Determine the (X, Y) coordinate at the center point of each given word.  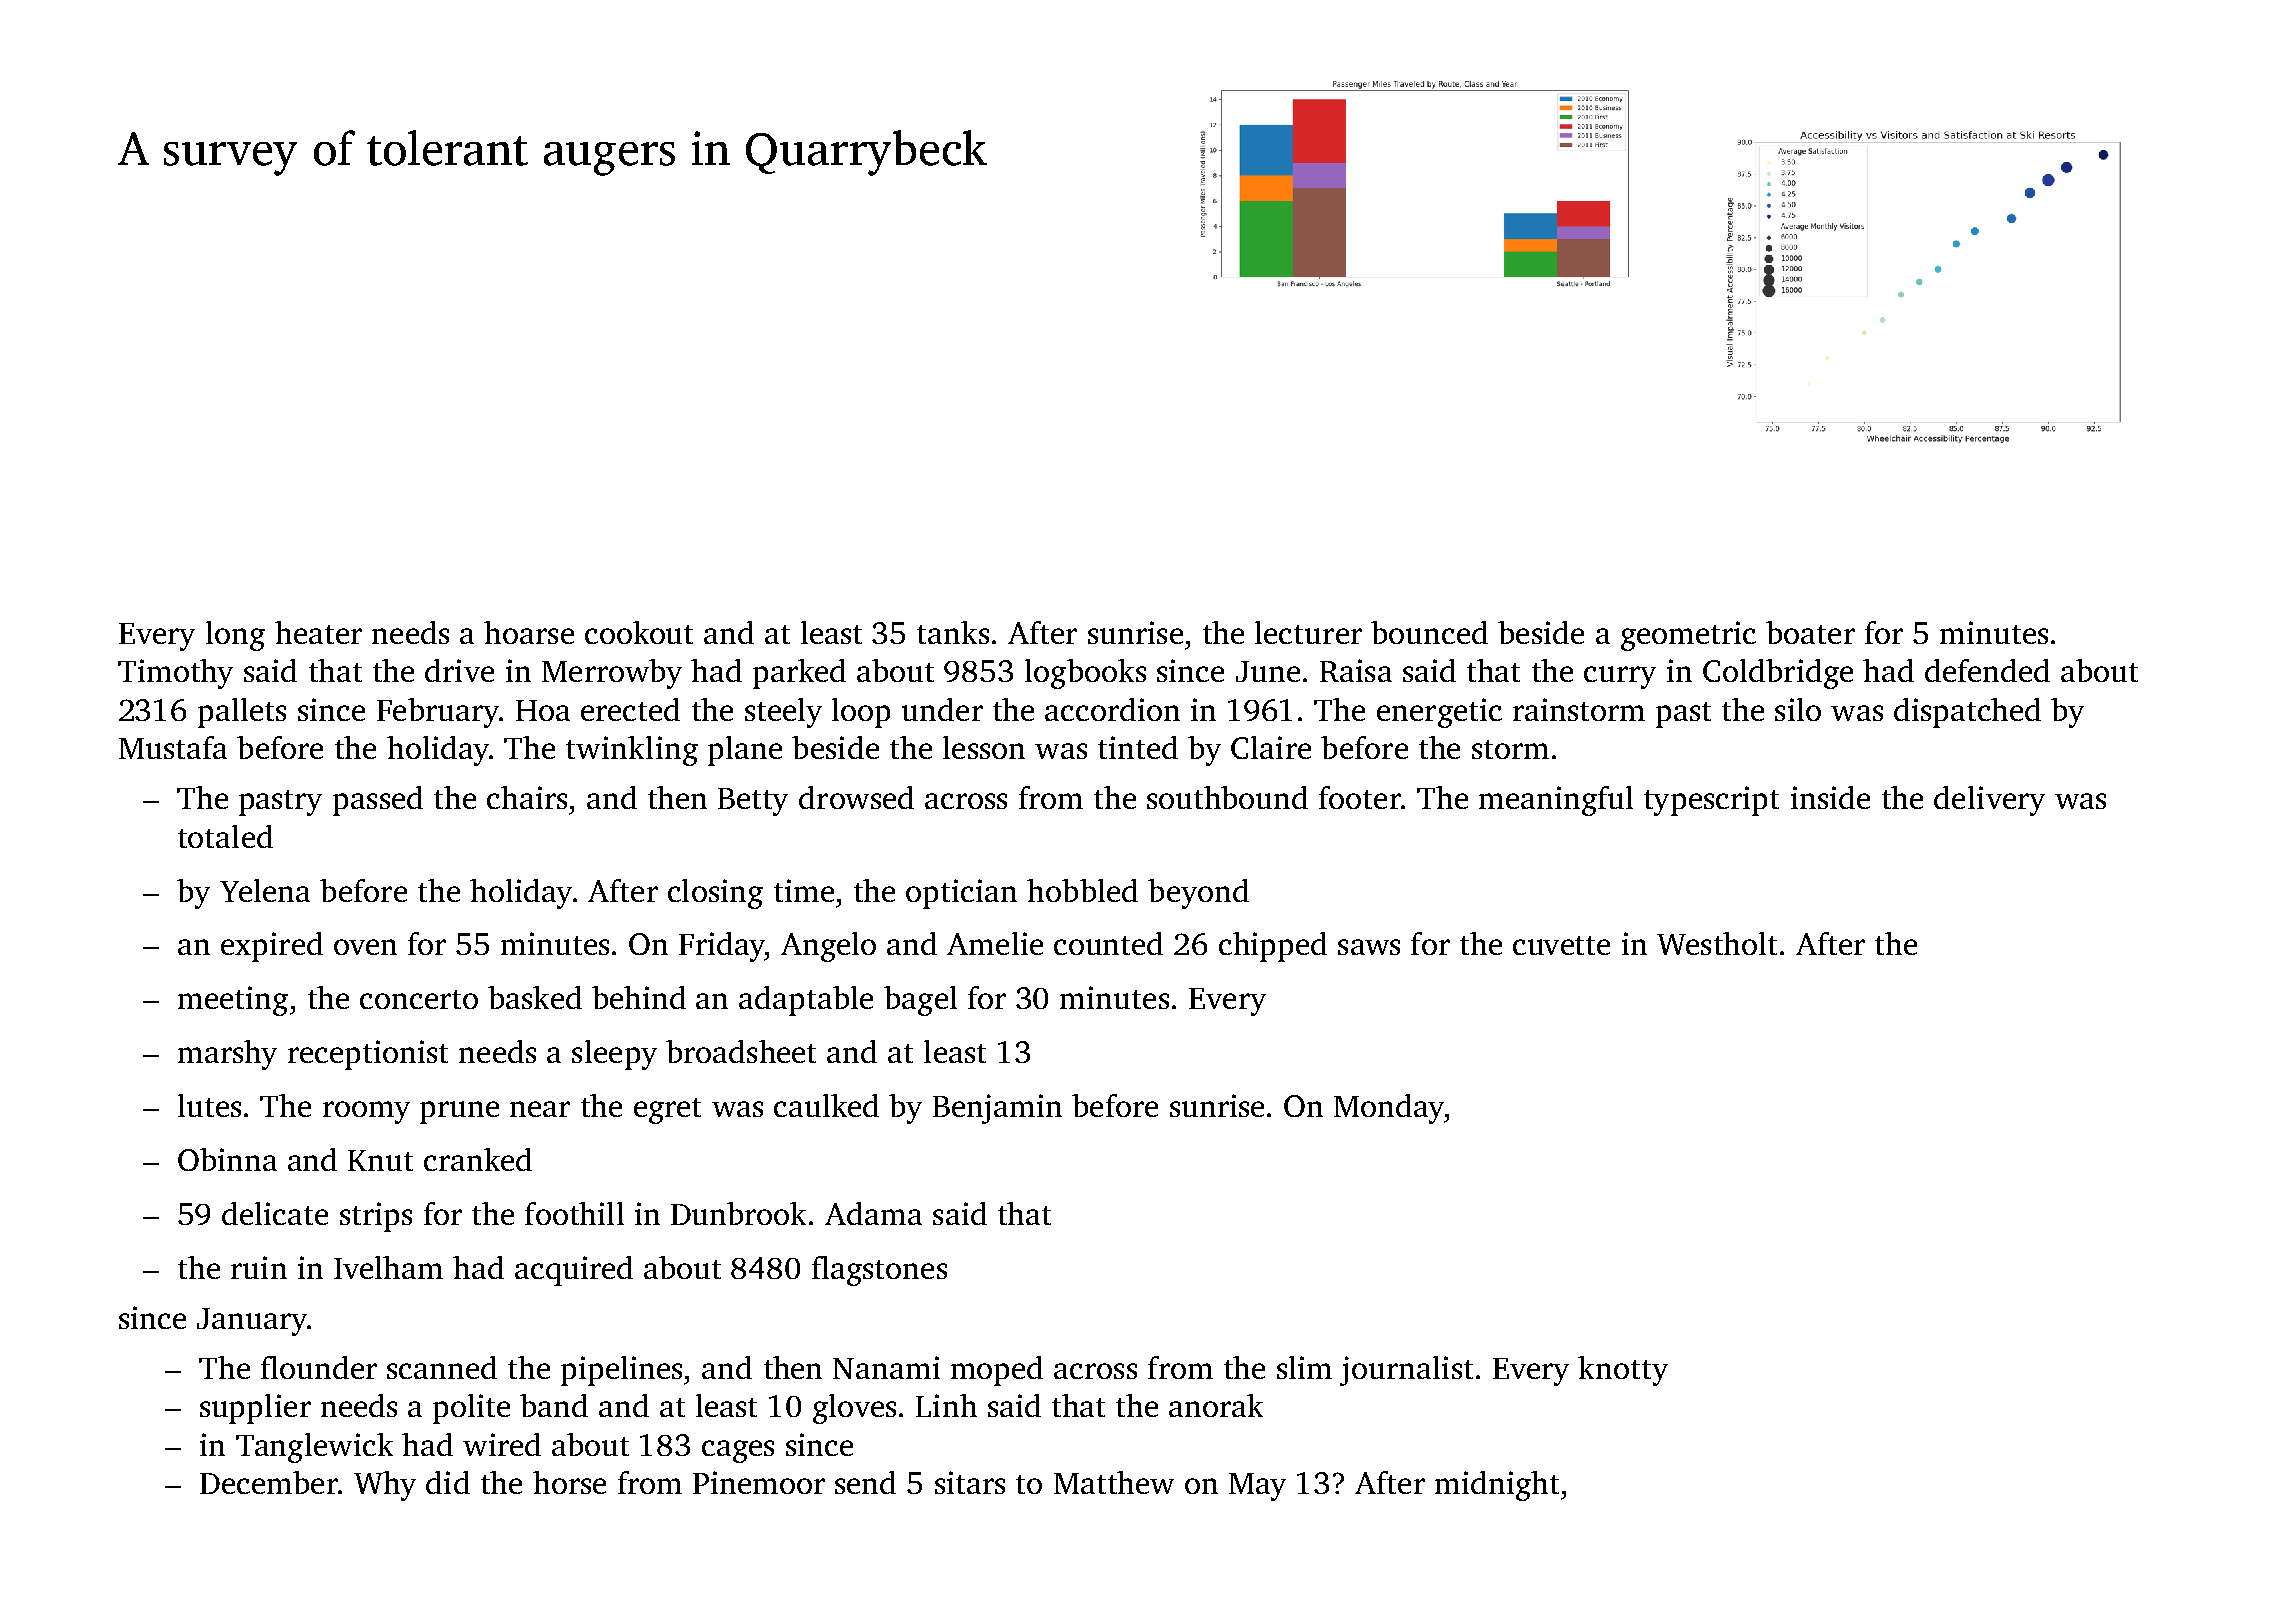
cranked (478, 1159)
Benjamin (997, 1109)
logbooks (1085, 674)
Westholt (1717, 943)
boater (1810, 632)
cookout (639, 632)
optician (961, 894)
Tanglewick (314, 1448)
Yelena (265, 890)
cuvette (1561, 945)
